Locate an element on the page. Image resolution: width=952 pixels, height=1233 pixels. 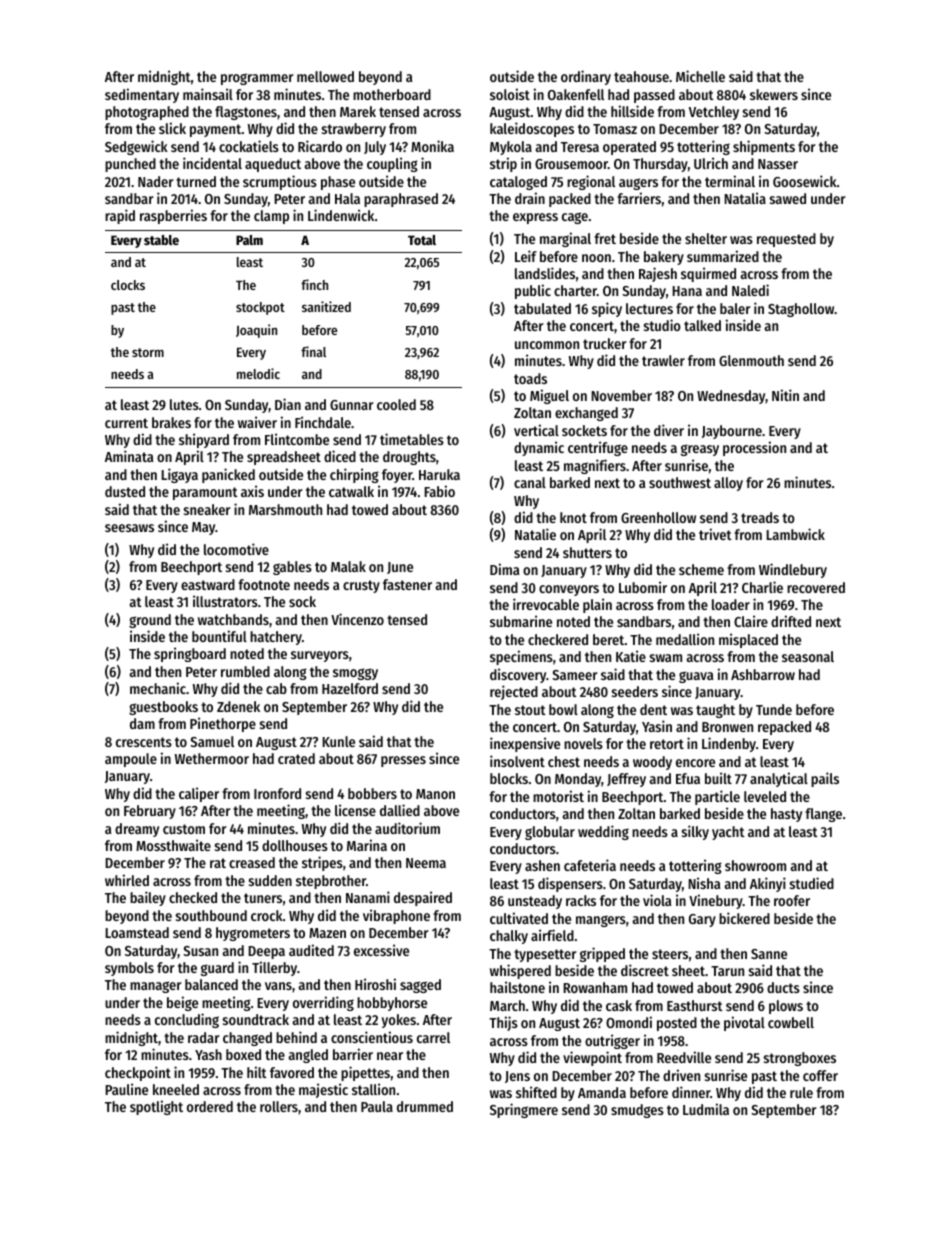
vans is located at coordinates (278, 986).
